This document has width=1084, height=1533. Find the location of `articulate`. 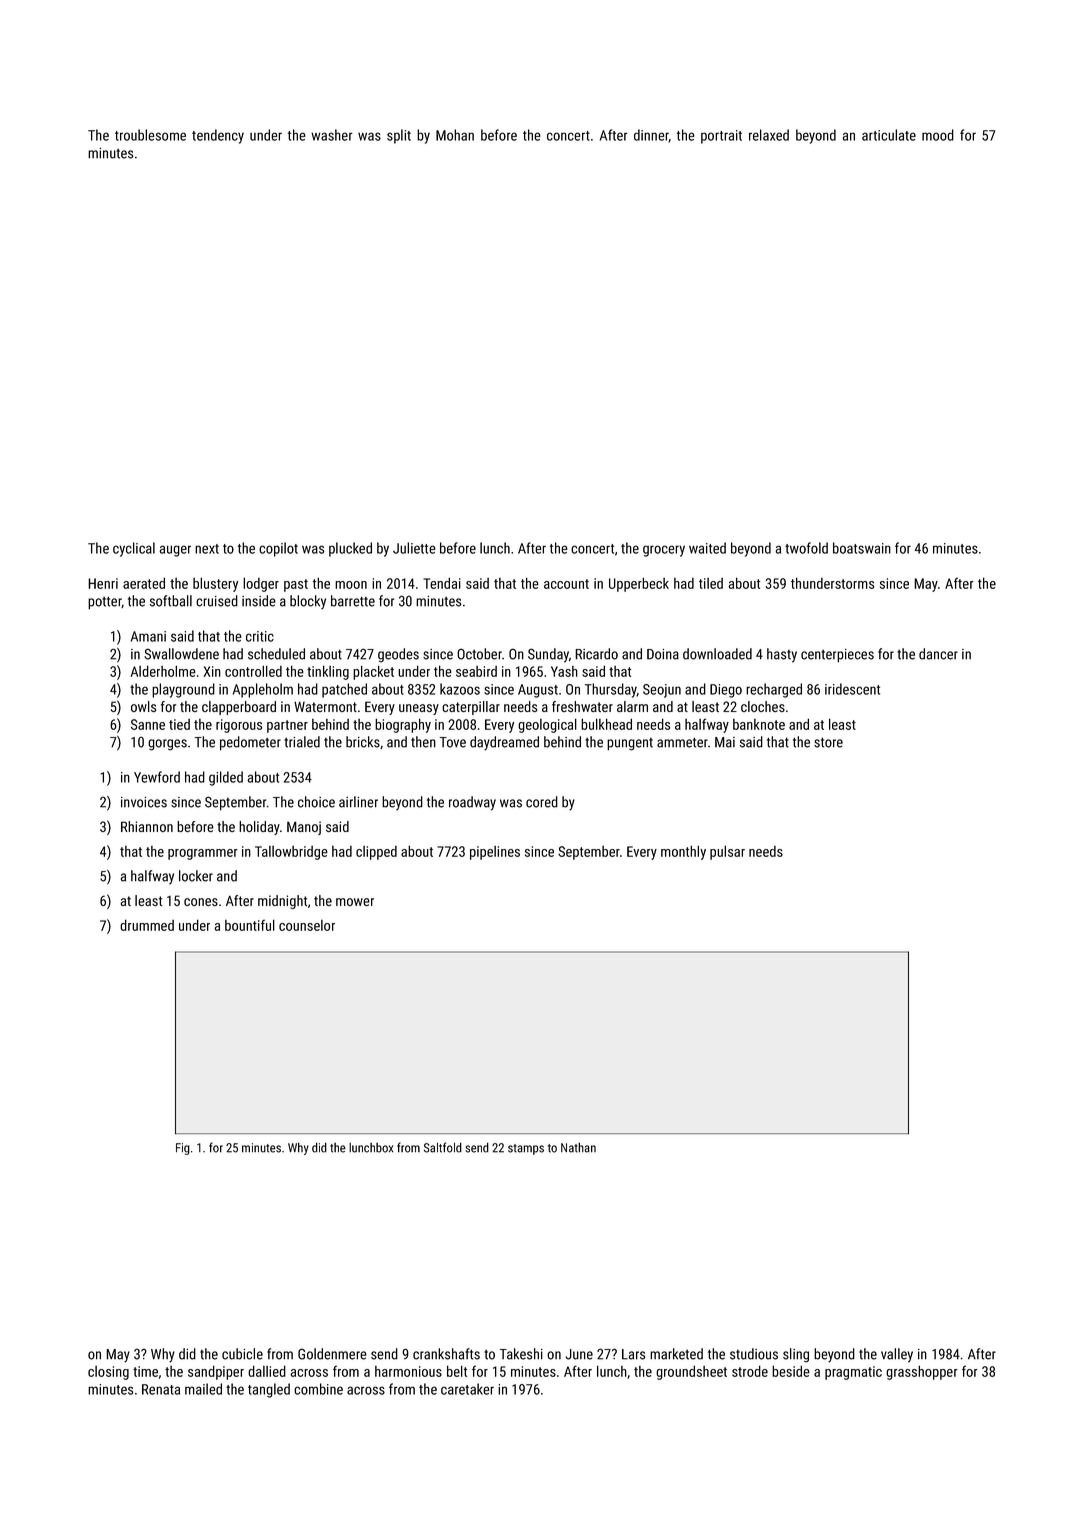

articulate is located at coordinates (889, 135).
